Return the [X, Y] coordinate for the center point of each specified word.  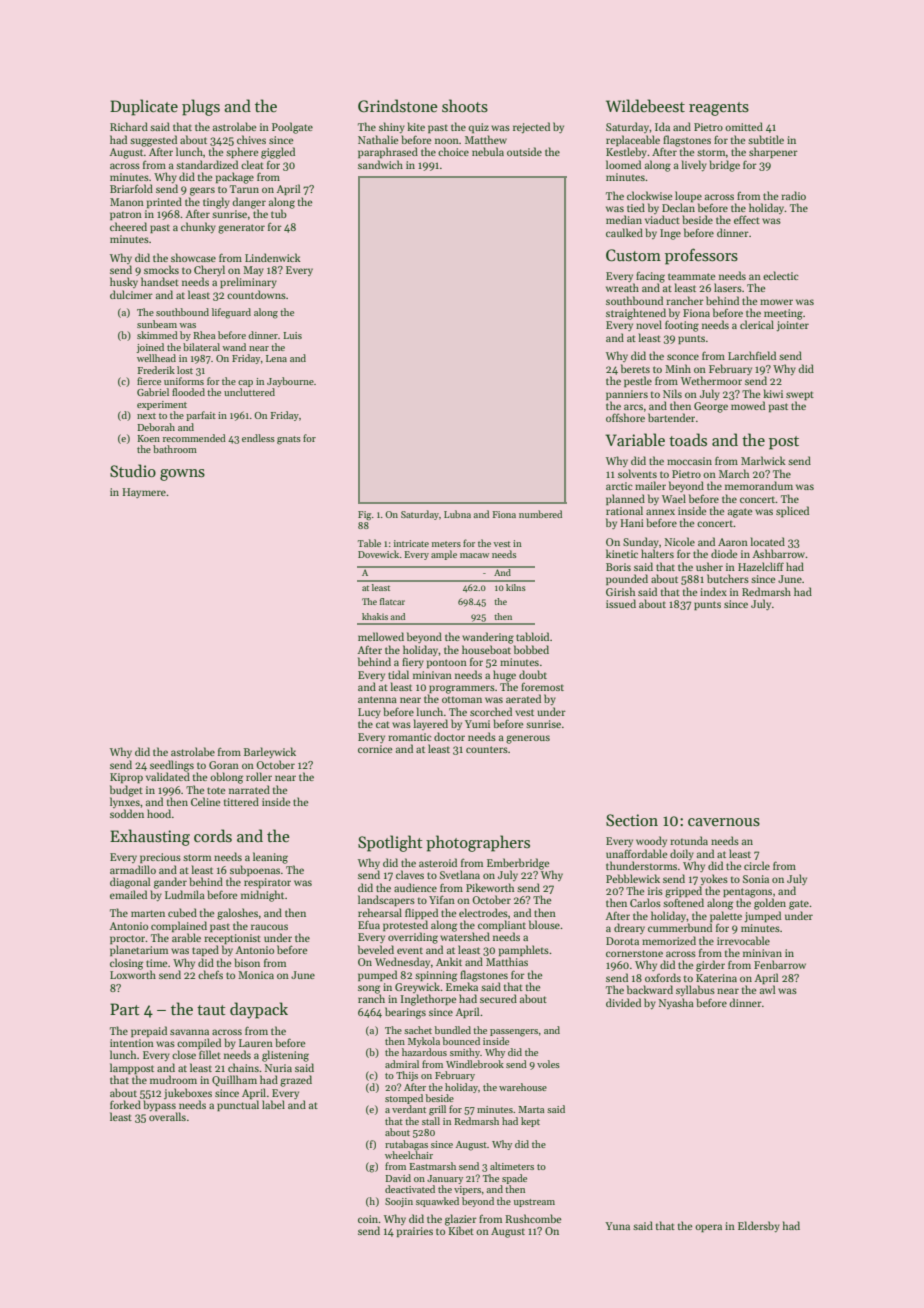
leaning [270, 858]
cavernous [724, 822]
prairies [415, 1232]
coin [368, 1219]
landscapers [386, 900]
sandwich [380, 164]
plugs [201, 107]
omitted [744, 126]
